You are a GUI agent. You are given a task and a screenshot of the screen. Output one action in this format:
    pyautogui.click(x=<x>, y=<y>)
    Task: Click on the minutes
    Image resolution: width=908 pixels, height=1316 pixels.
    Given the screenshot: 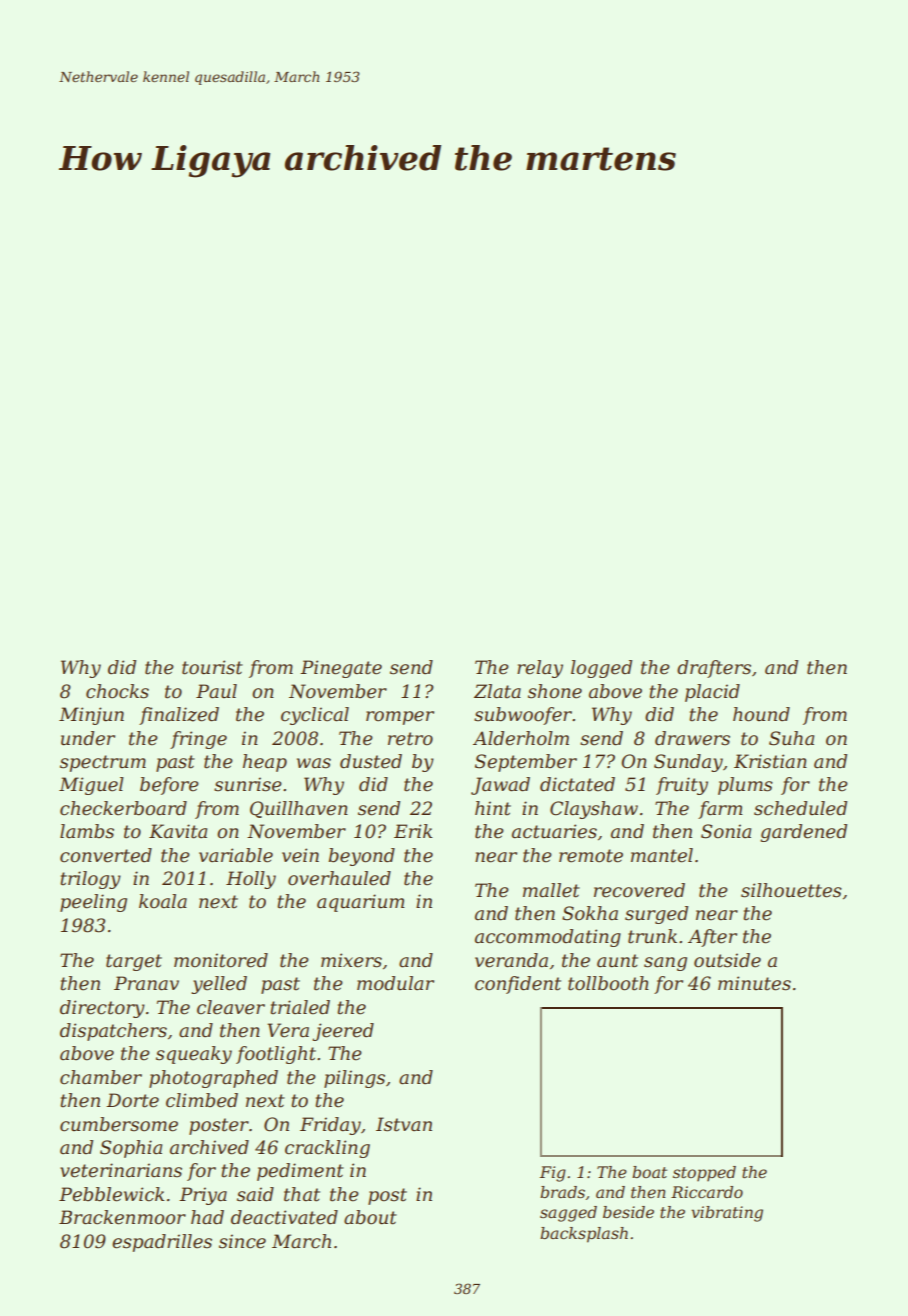 What is the action you would take?
    pyautogui.click(x=754, y=983)
